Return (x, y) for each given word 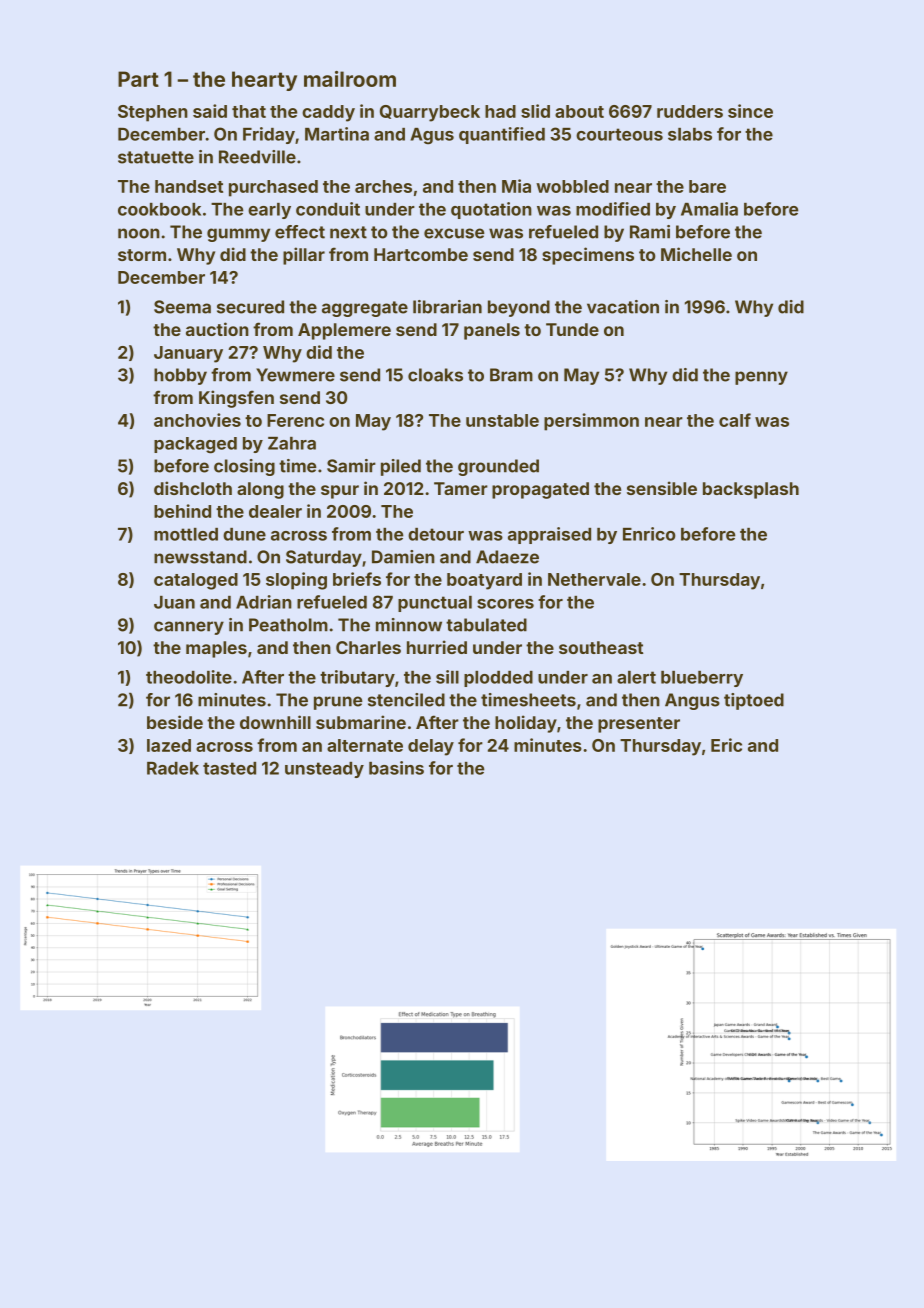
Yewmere (295, 375)
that (249, 111)
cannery (189, 628)
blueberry (702, 679)
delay (431, 747)
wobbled (572, 186)
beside (175, 722)
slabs (690, 134)
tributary (357, 678)
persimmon (591, 422)
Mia (516, 186)
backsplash (751, 490)
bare (707, 186)
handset (189, 186)
